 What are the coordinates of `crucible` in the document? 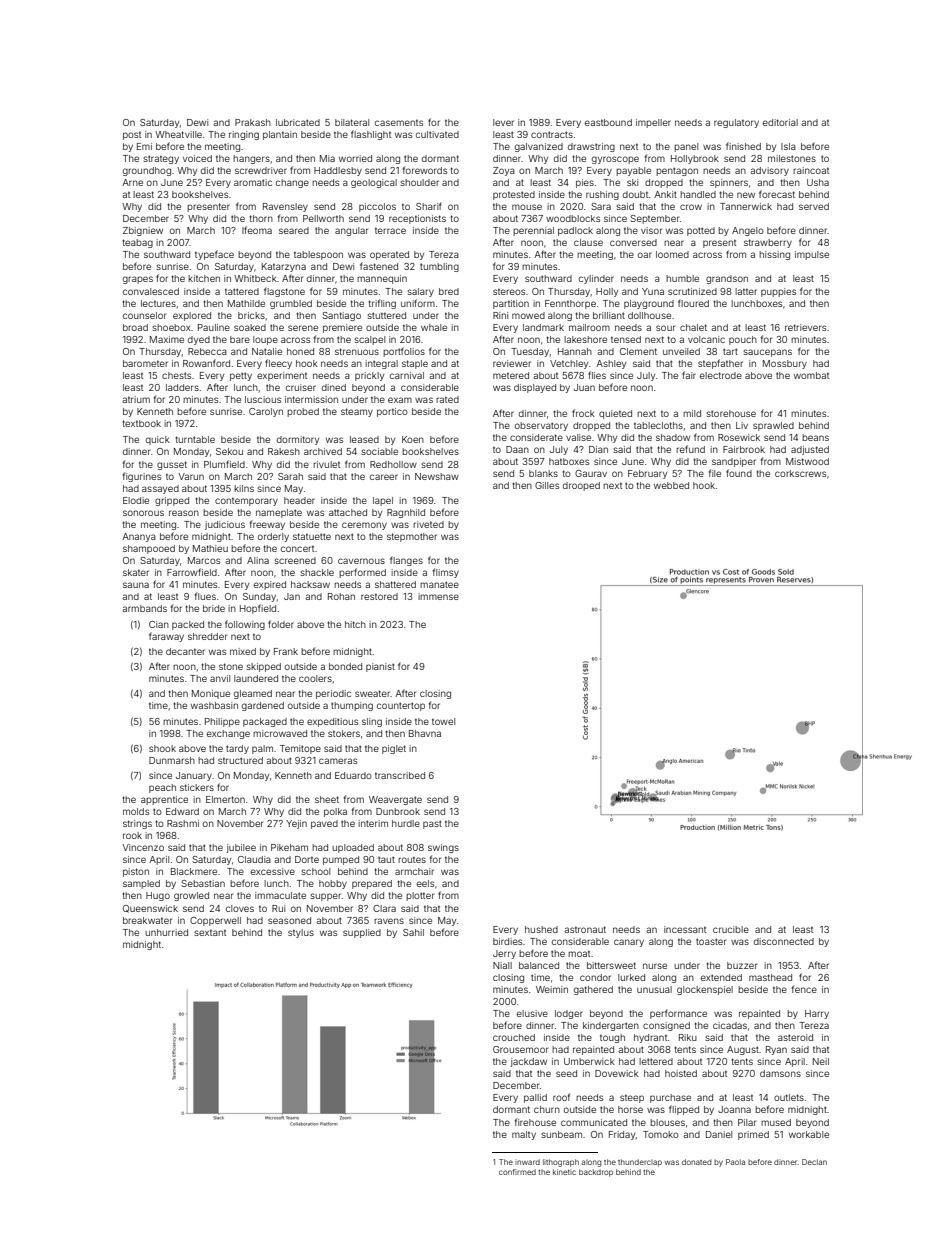 It's located at (731, 929).
